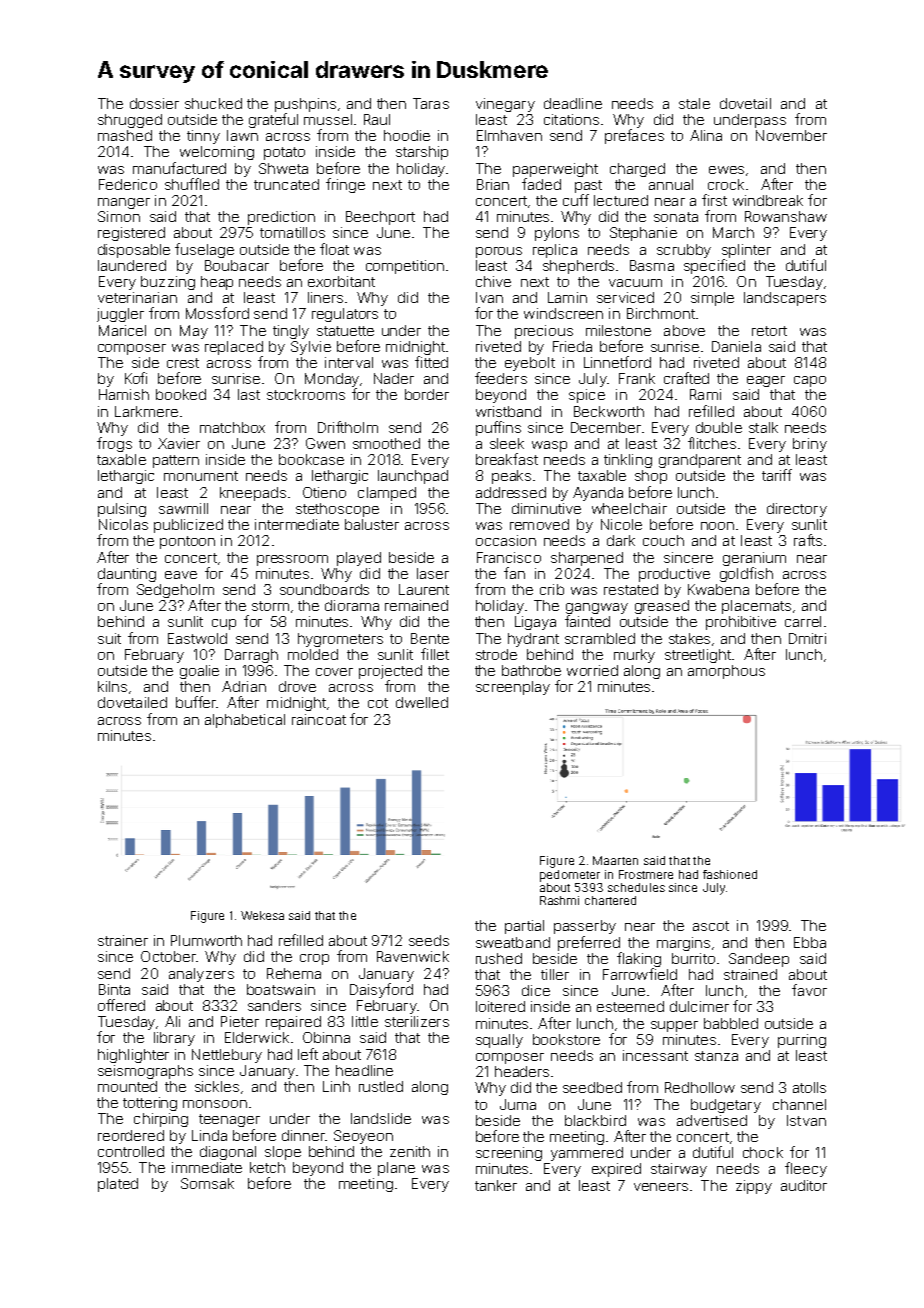 This screenshot has width=924, height=1308. Describe the element at coordinates (573, 103) in the screenshot. I see `deadline` at that location.
